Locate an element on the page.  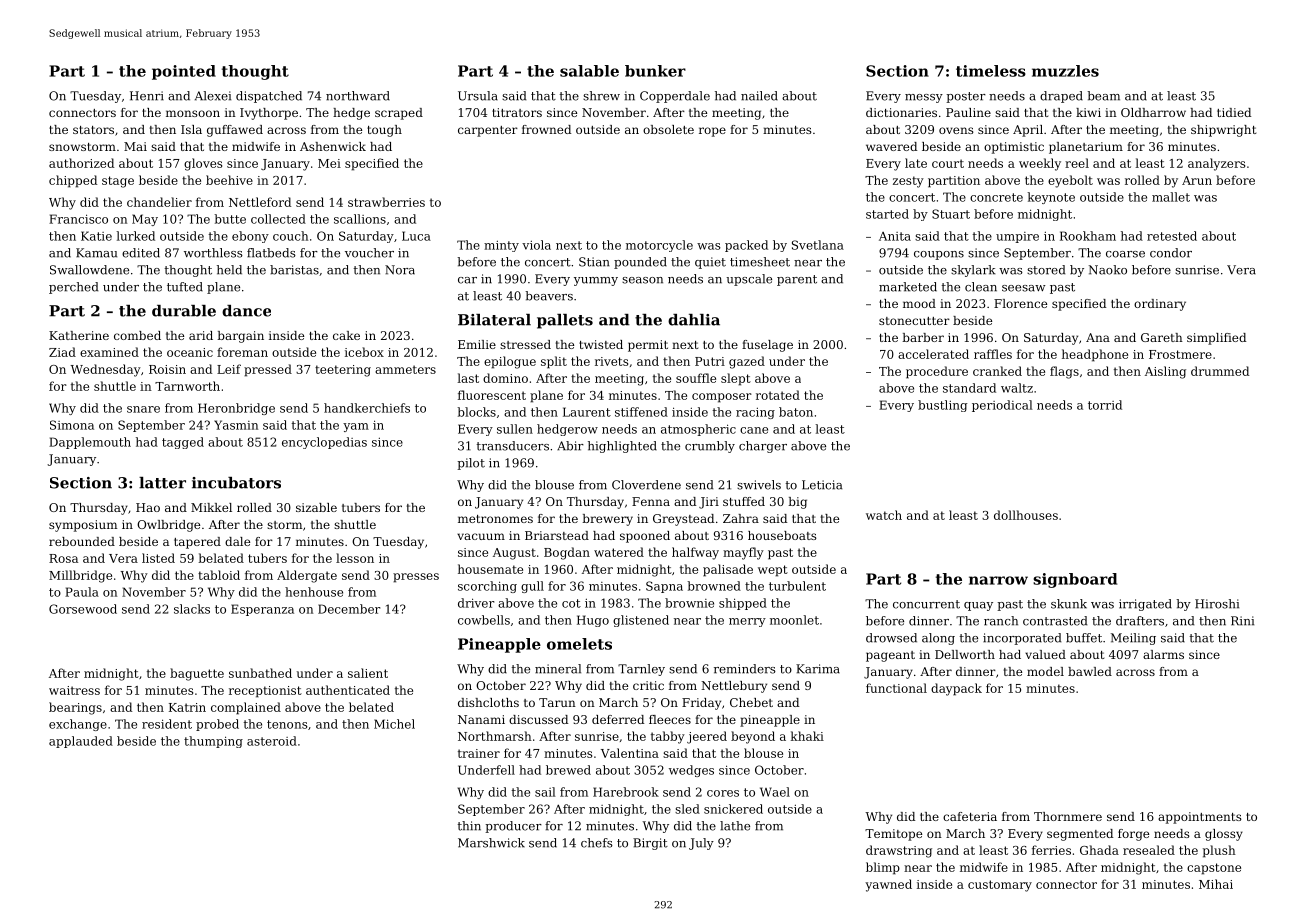
Hiroshi is located at coordinates (1217, 604).
